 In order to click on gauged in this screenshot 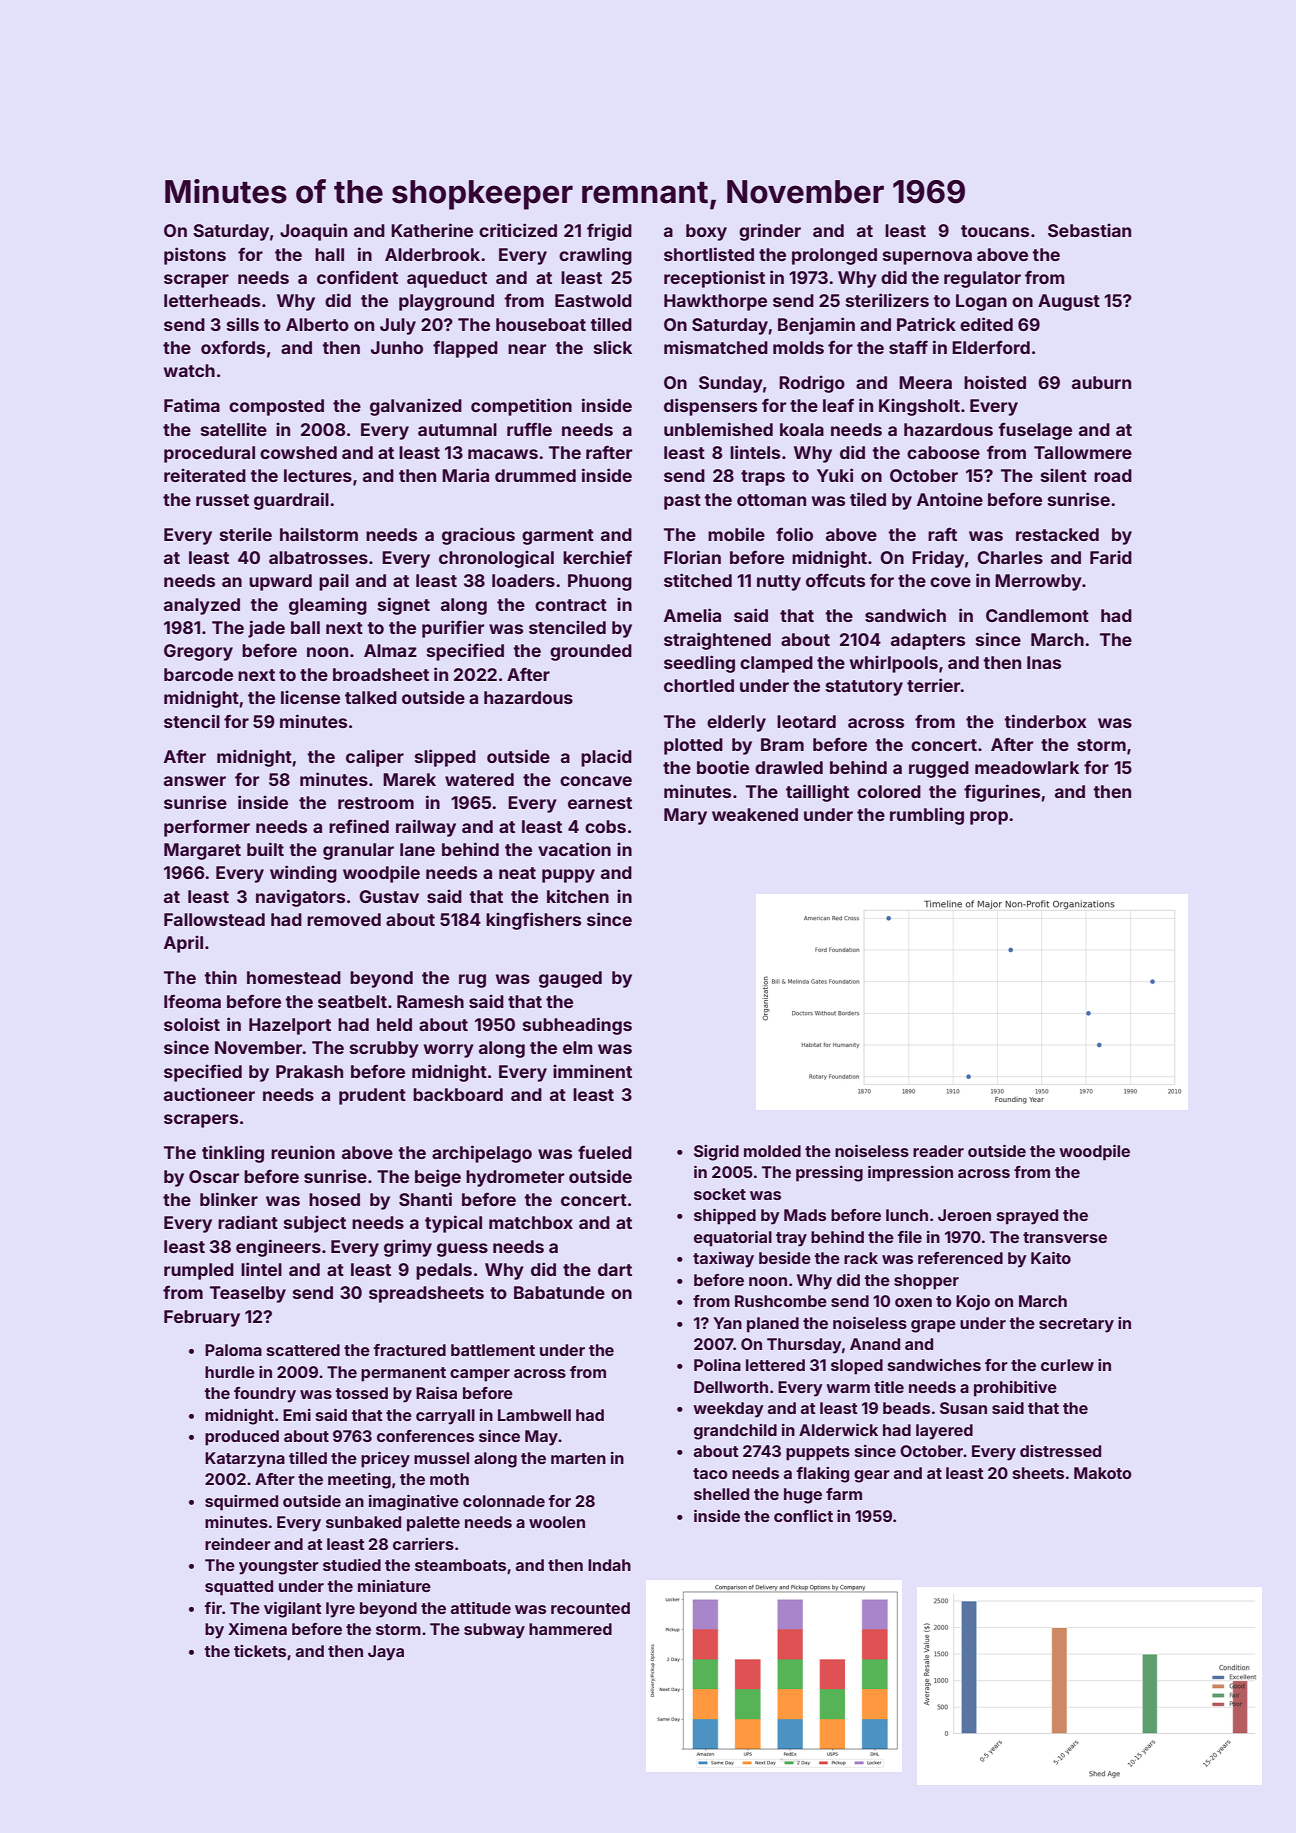, I will do `click(570, 979)`.
